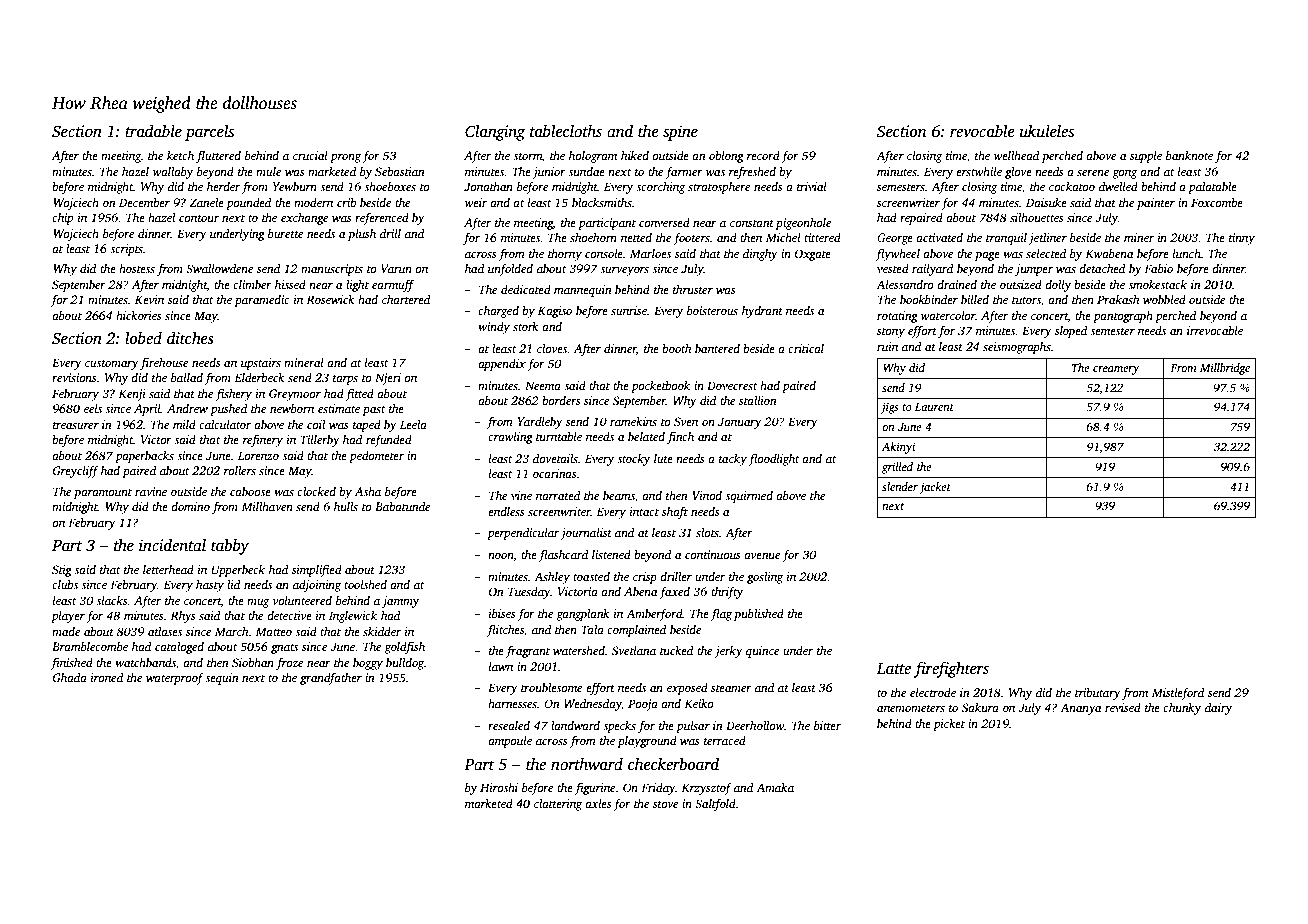  Describe the element at coordinates (765, 578) in the screenshot. I see `gosling` at that location.
